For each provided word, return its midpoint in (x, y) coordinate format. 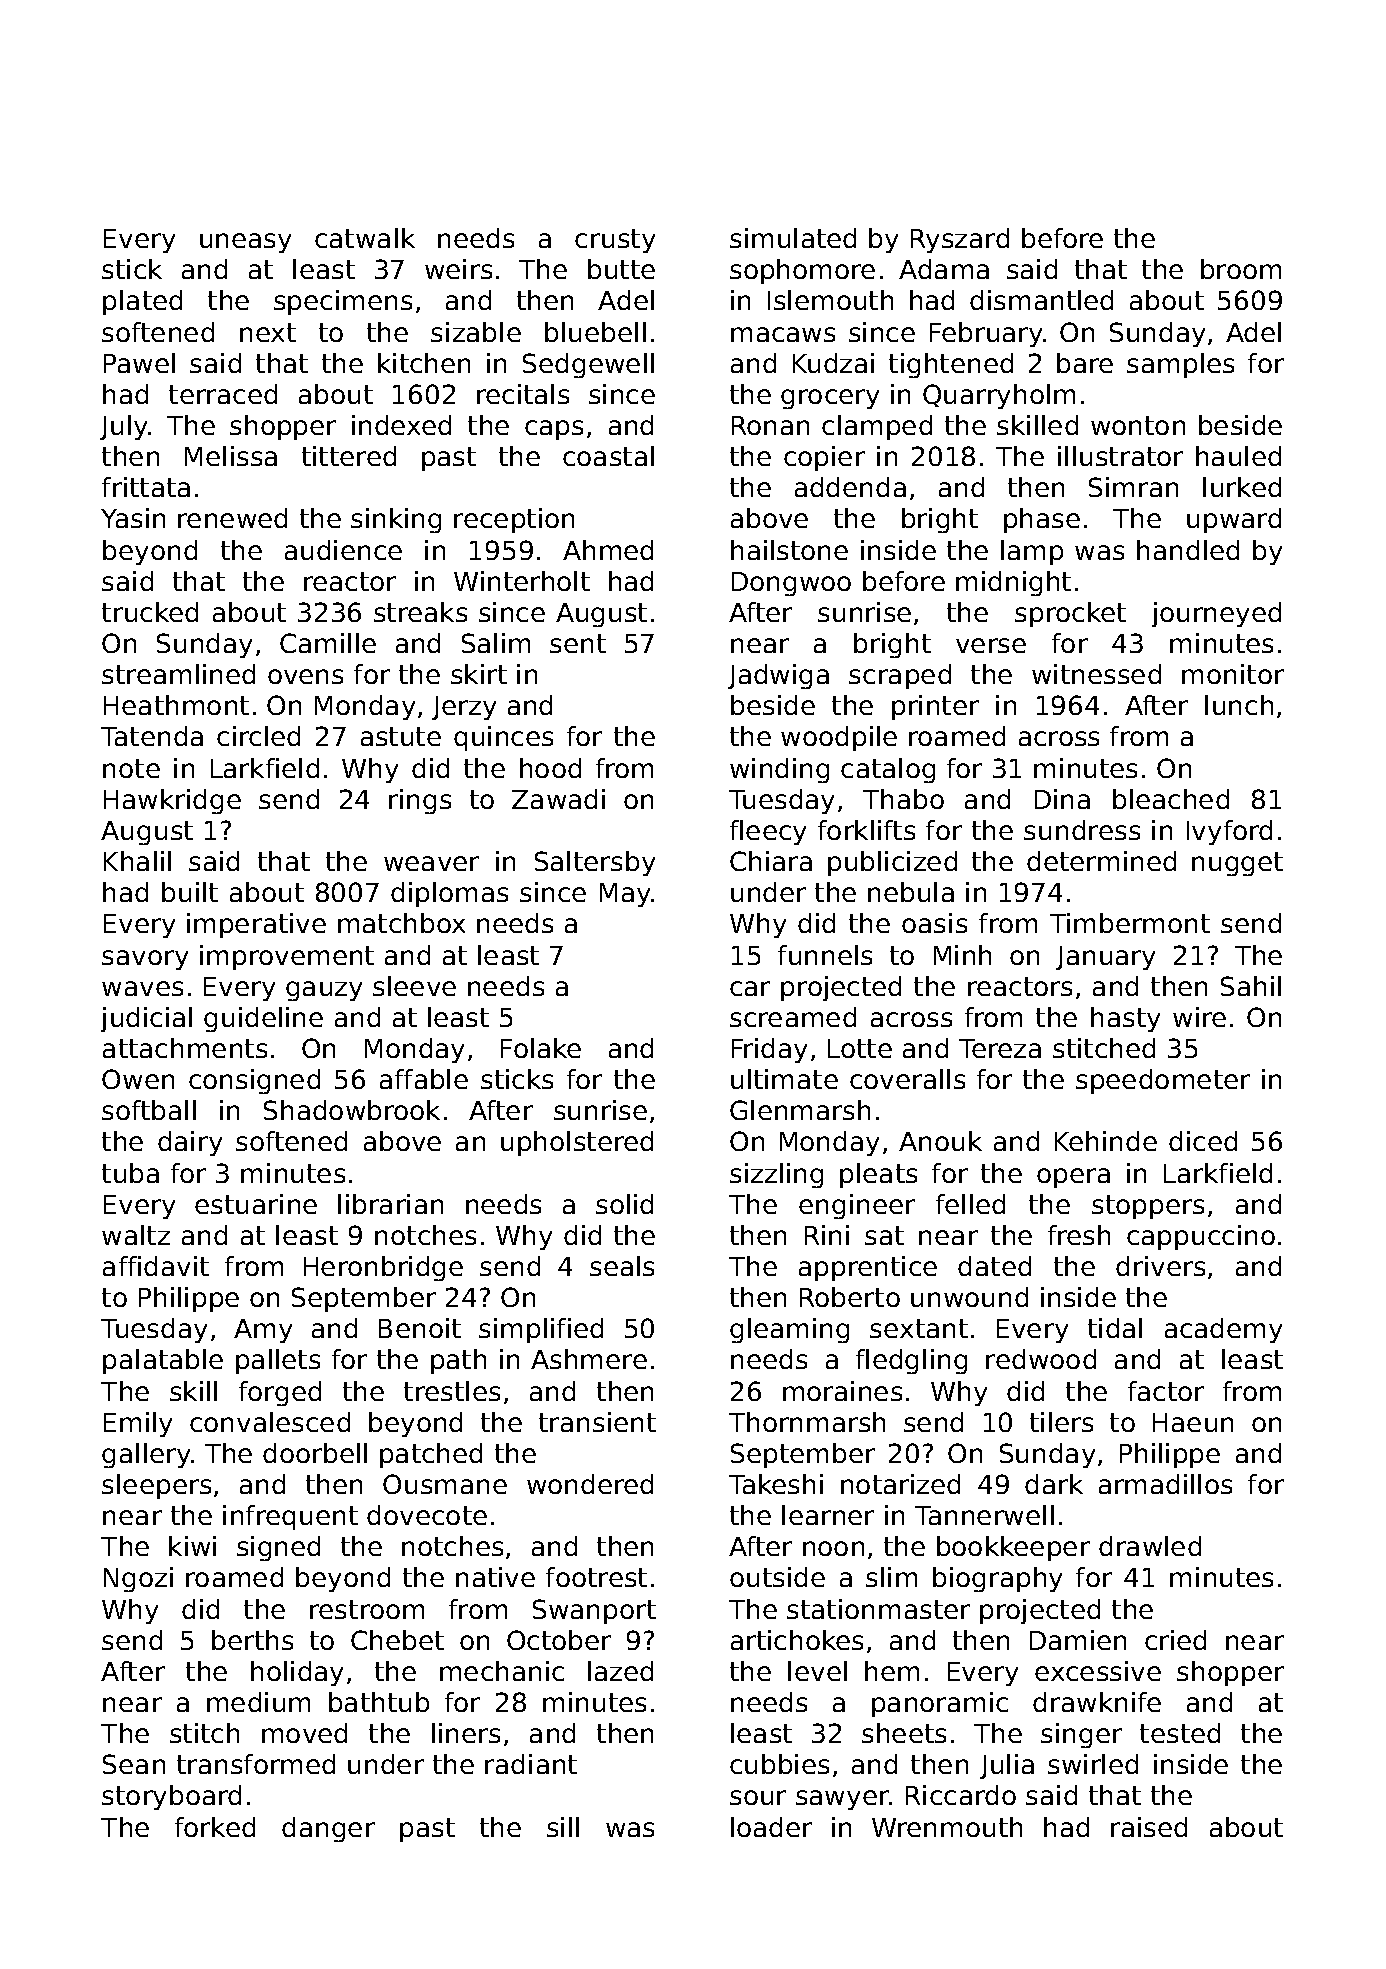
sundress (1082, 830)
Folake (541, 1048)
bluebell (595, 332)
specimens (343, 302)
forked (215, 1827)
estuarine (256, 1204)
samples (1180, 365)
